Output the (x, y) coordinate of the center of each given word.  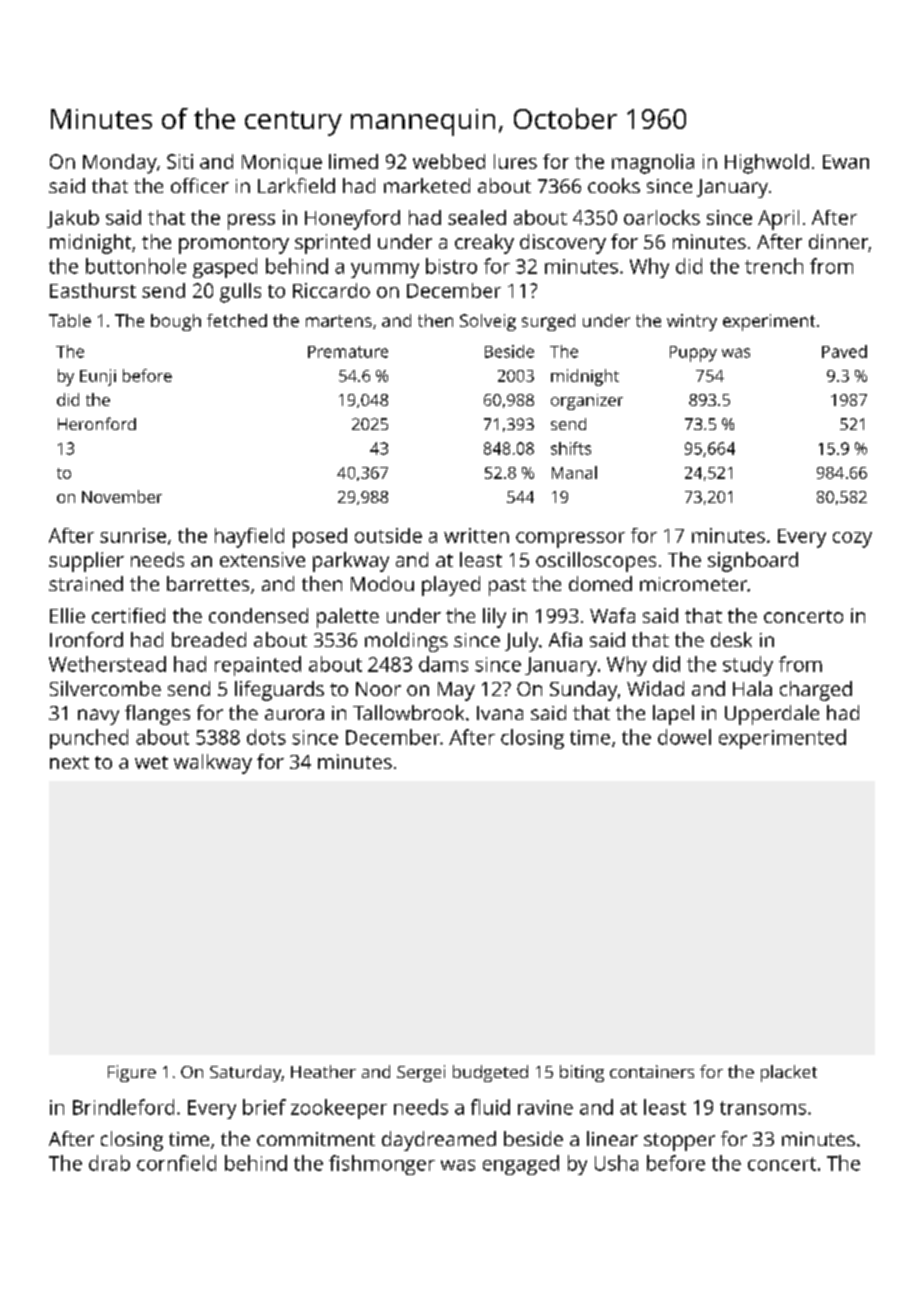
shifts (571, 448)
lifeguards (279, 691)
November (122, 496)
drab (109, 1163)
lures (515, 161)
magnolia (653, 164)
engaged (521, 1165)
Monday (120, 164)
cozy (852, 540)
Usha (616, 1163)
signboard (753, 562)
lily (494, 618)
